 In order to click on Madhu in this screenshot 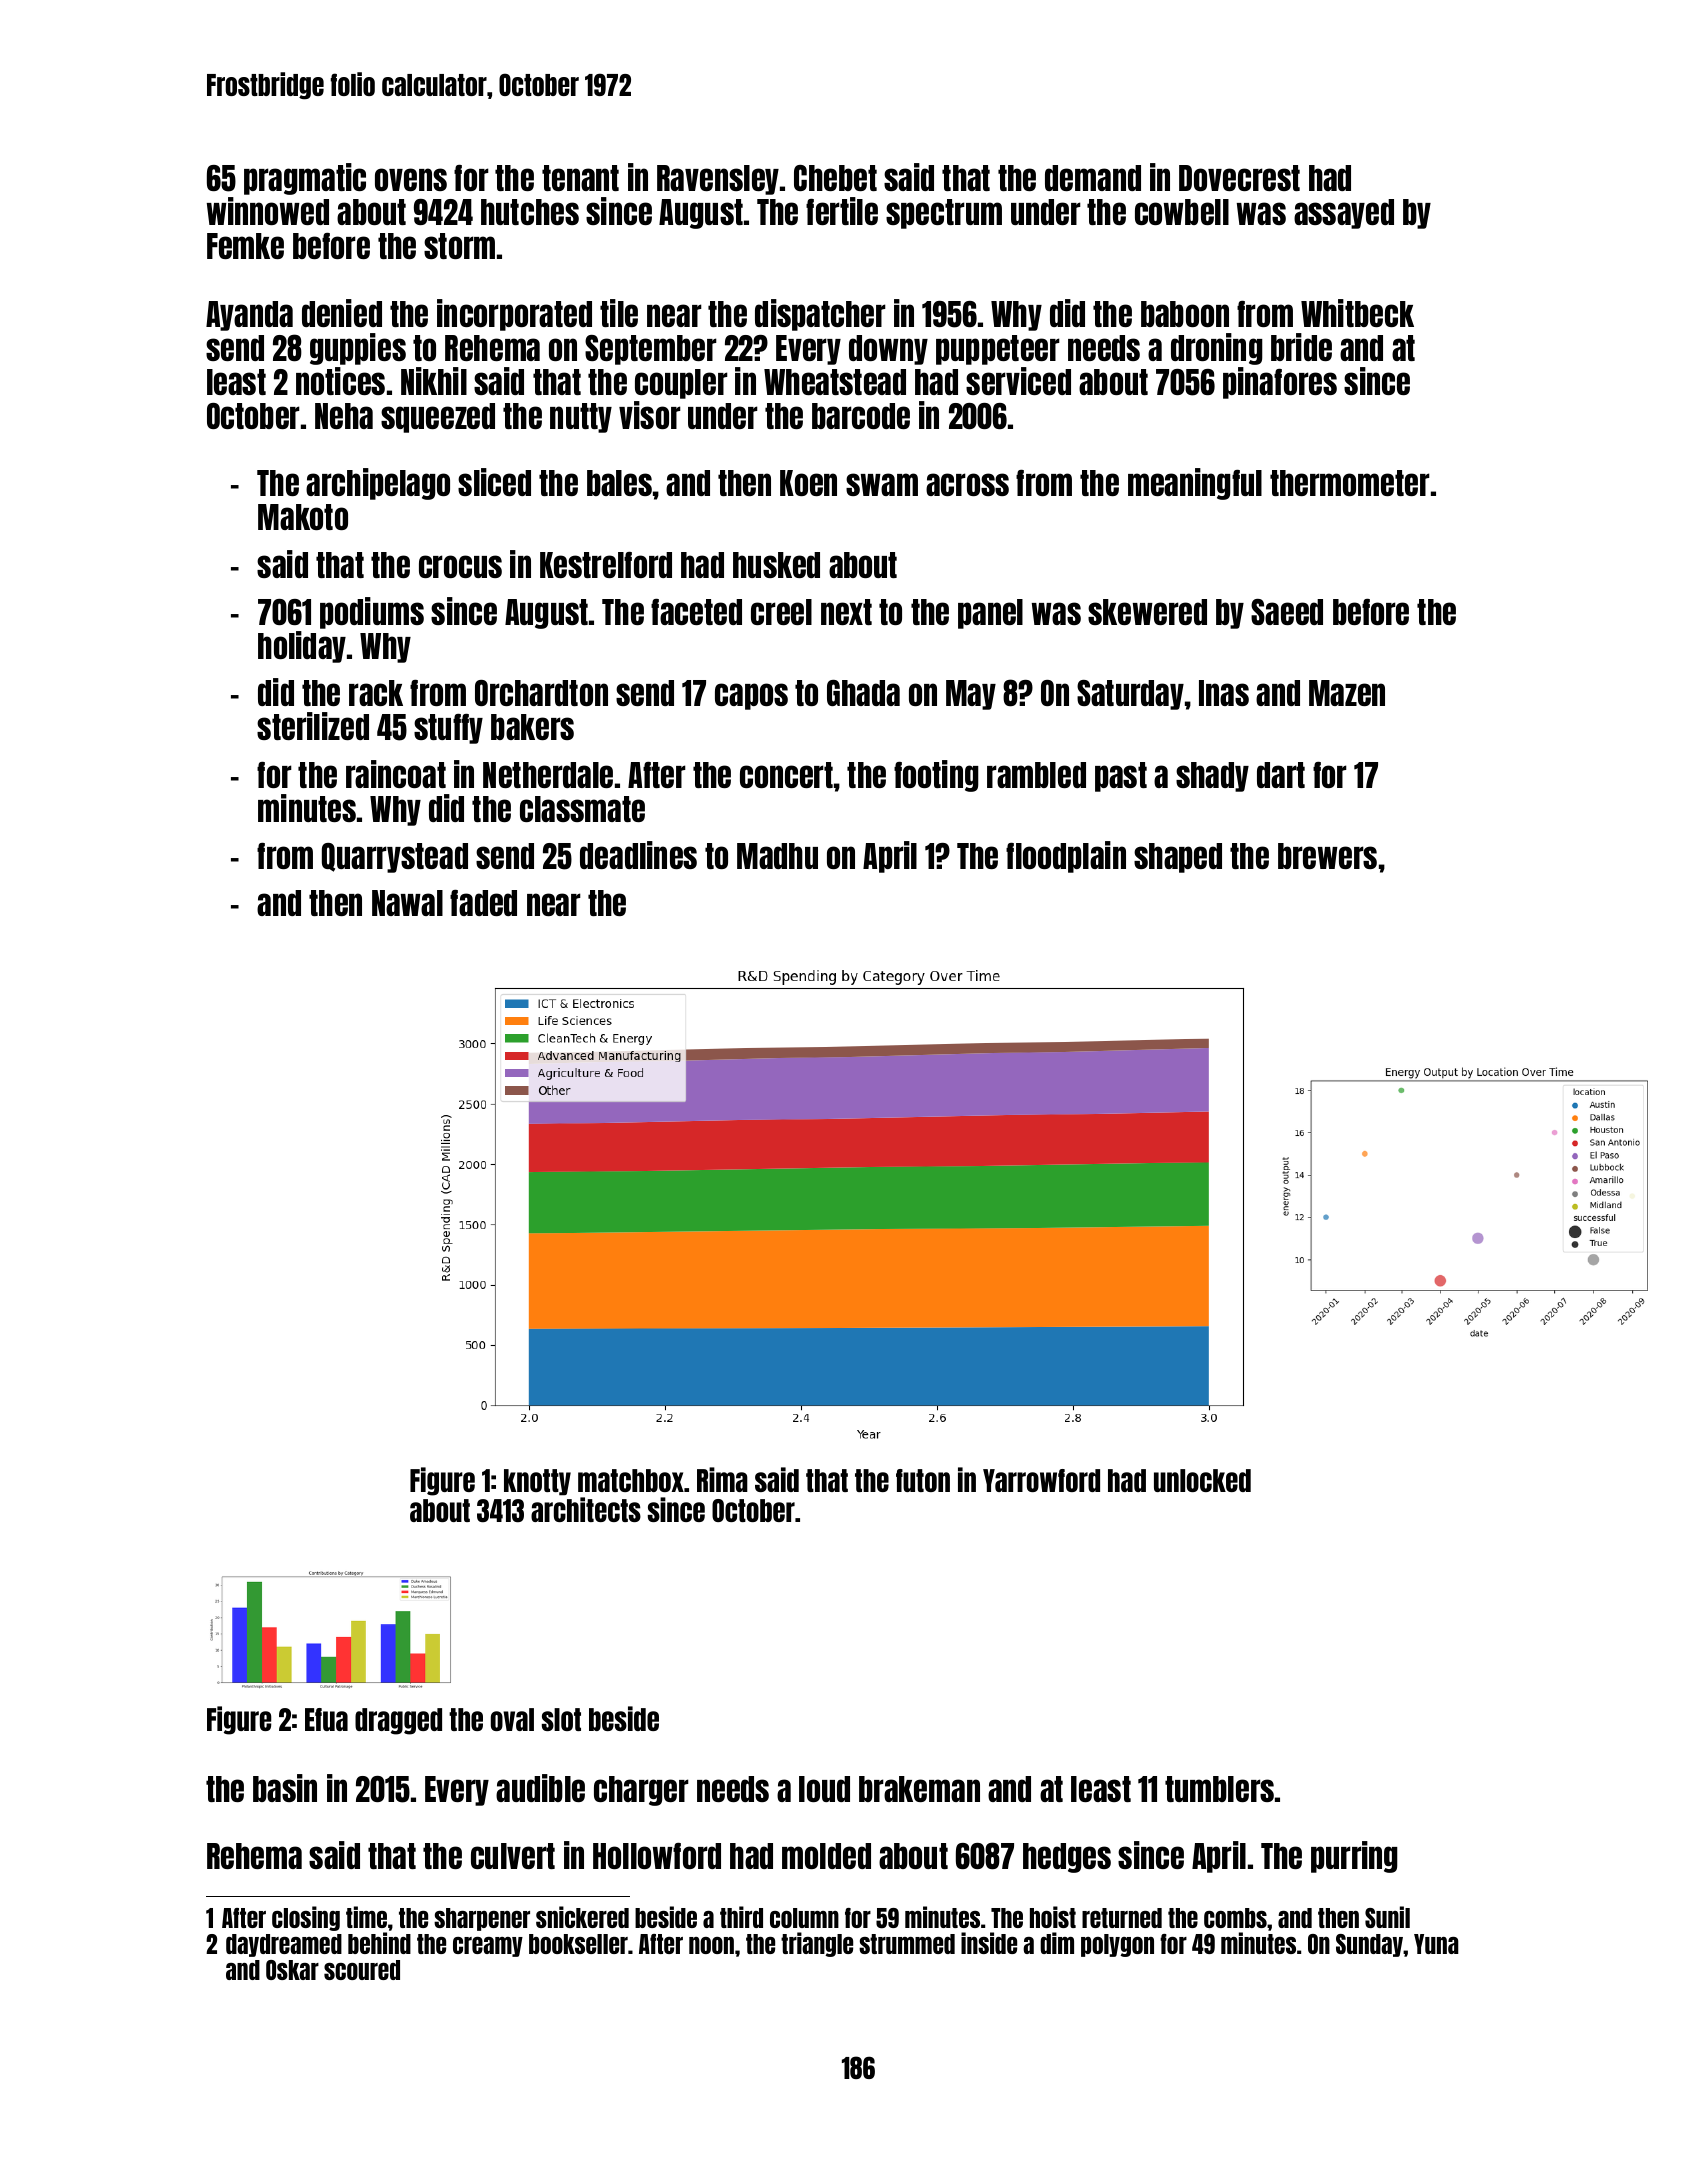, I will do `click(777, 856)`.
